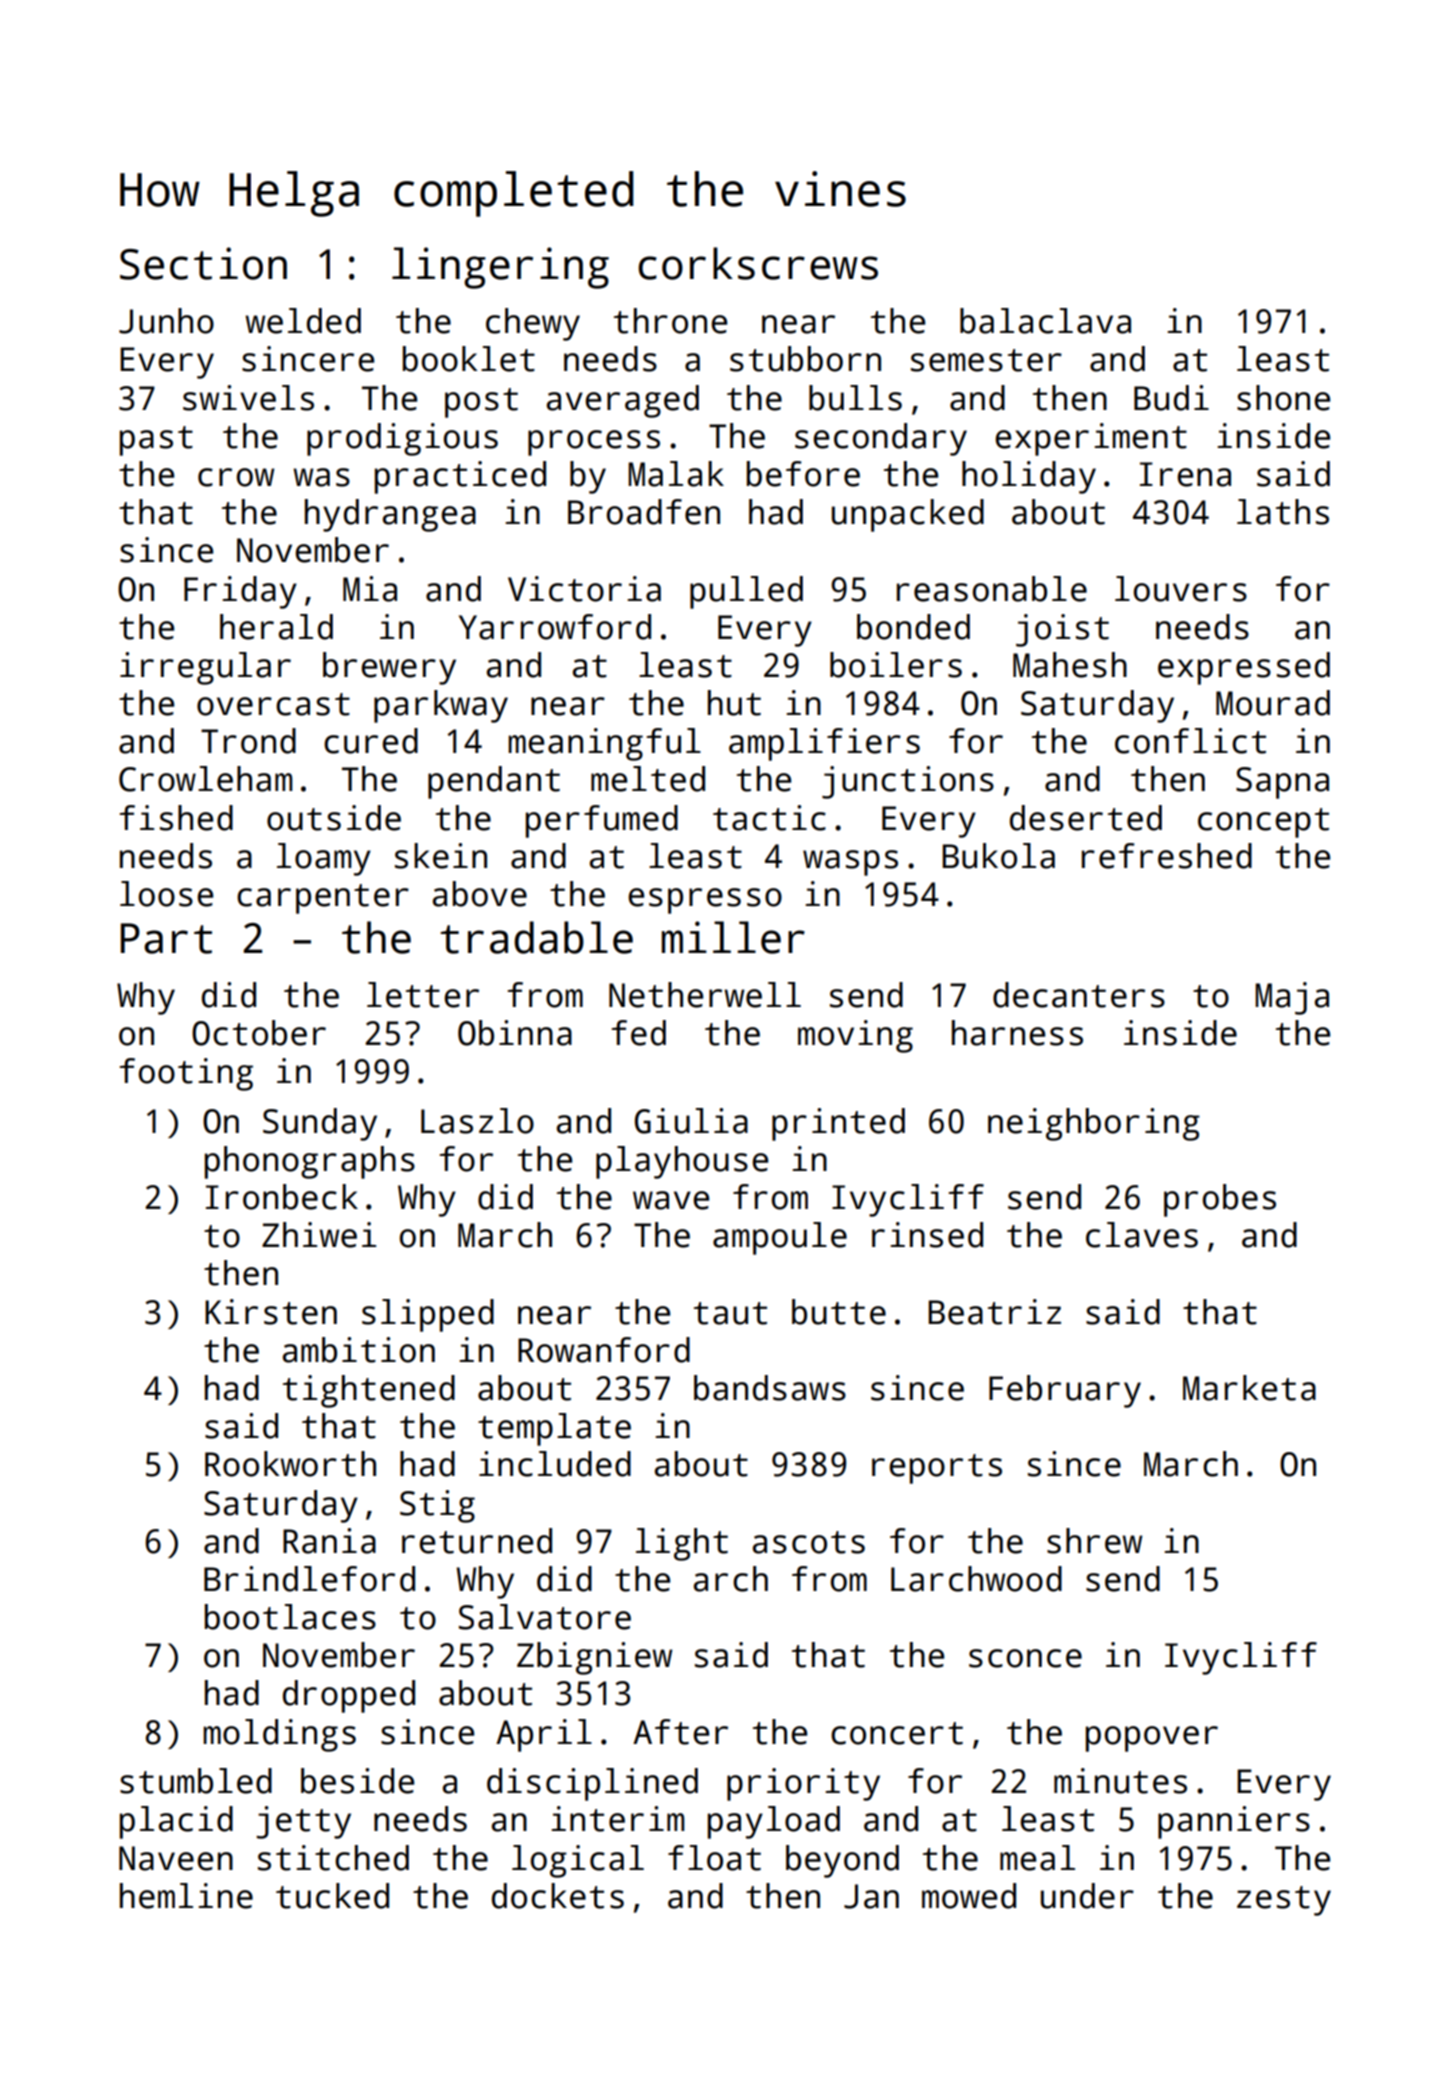  Describe the element at coordinates (1220, 1200) in the screenshot. I see `probes` at that location.
